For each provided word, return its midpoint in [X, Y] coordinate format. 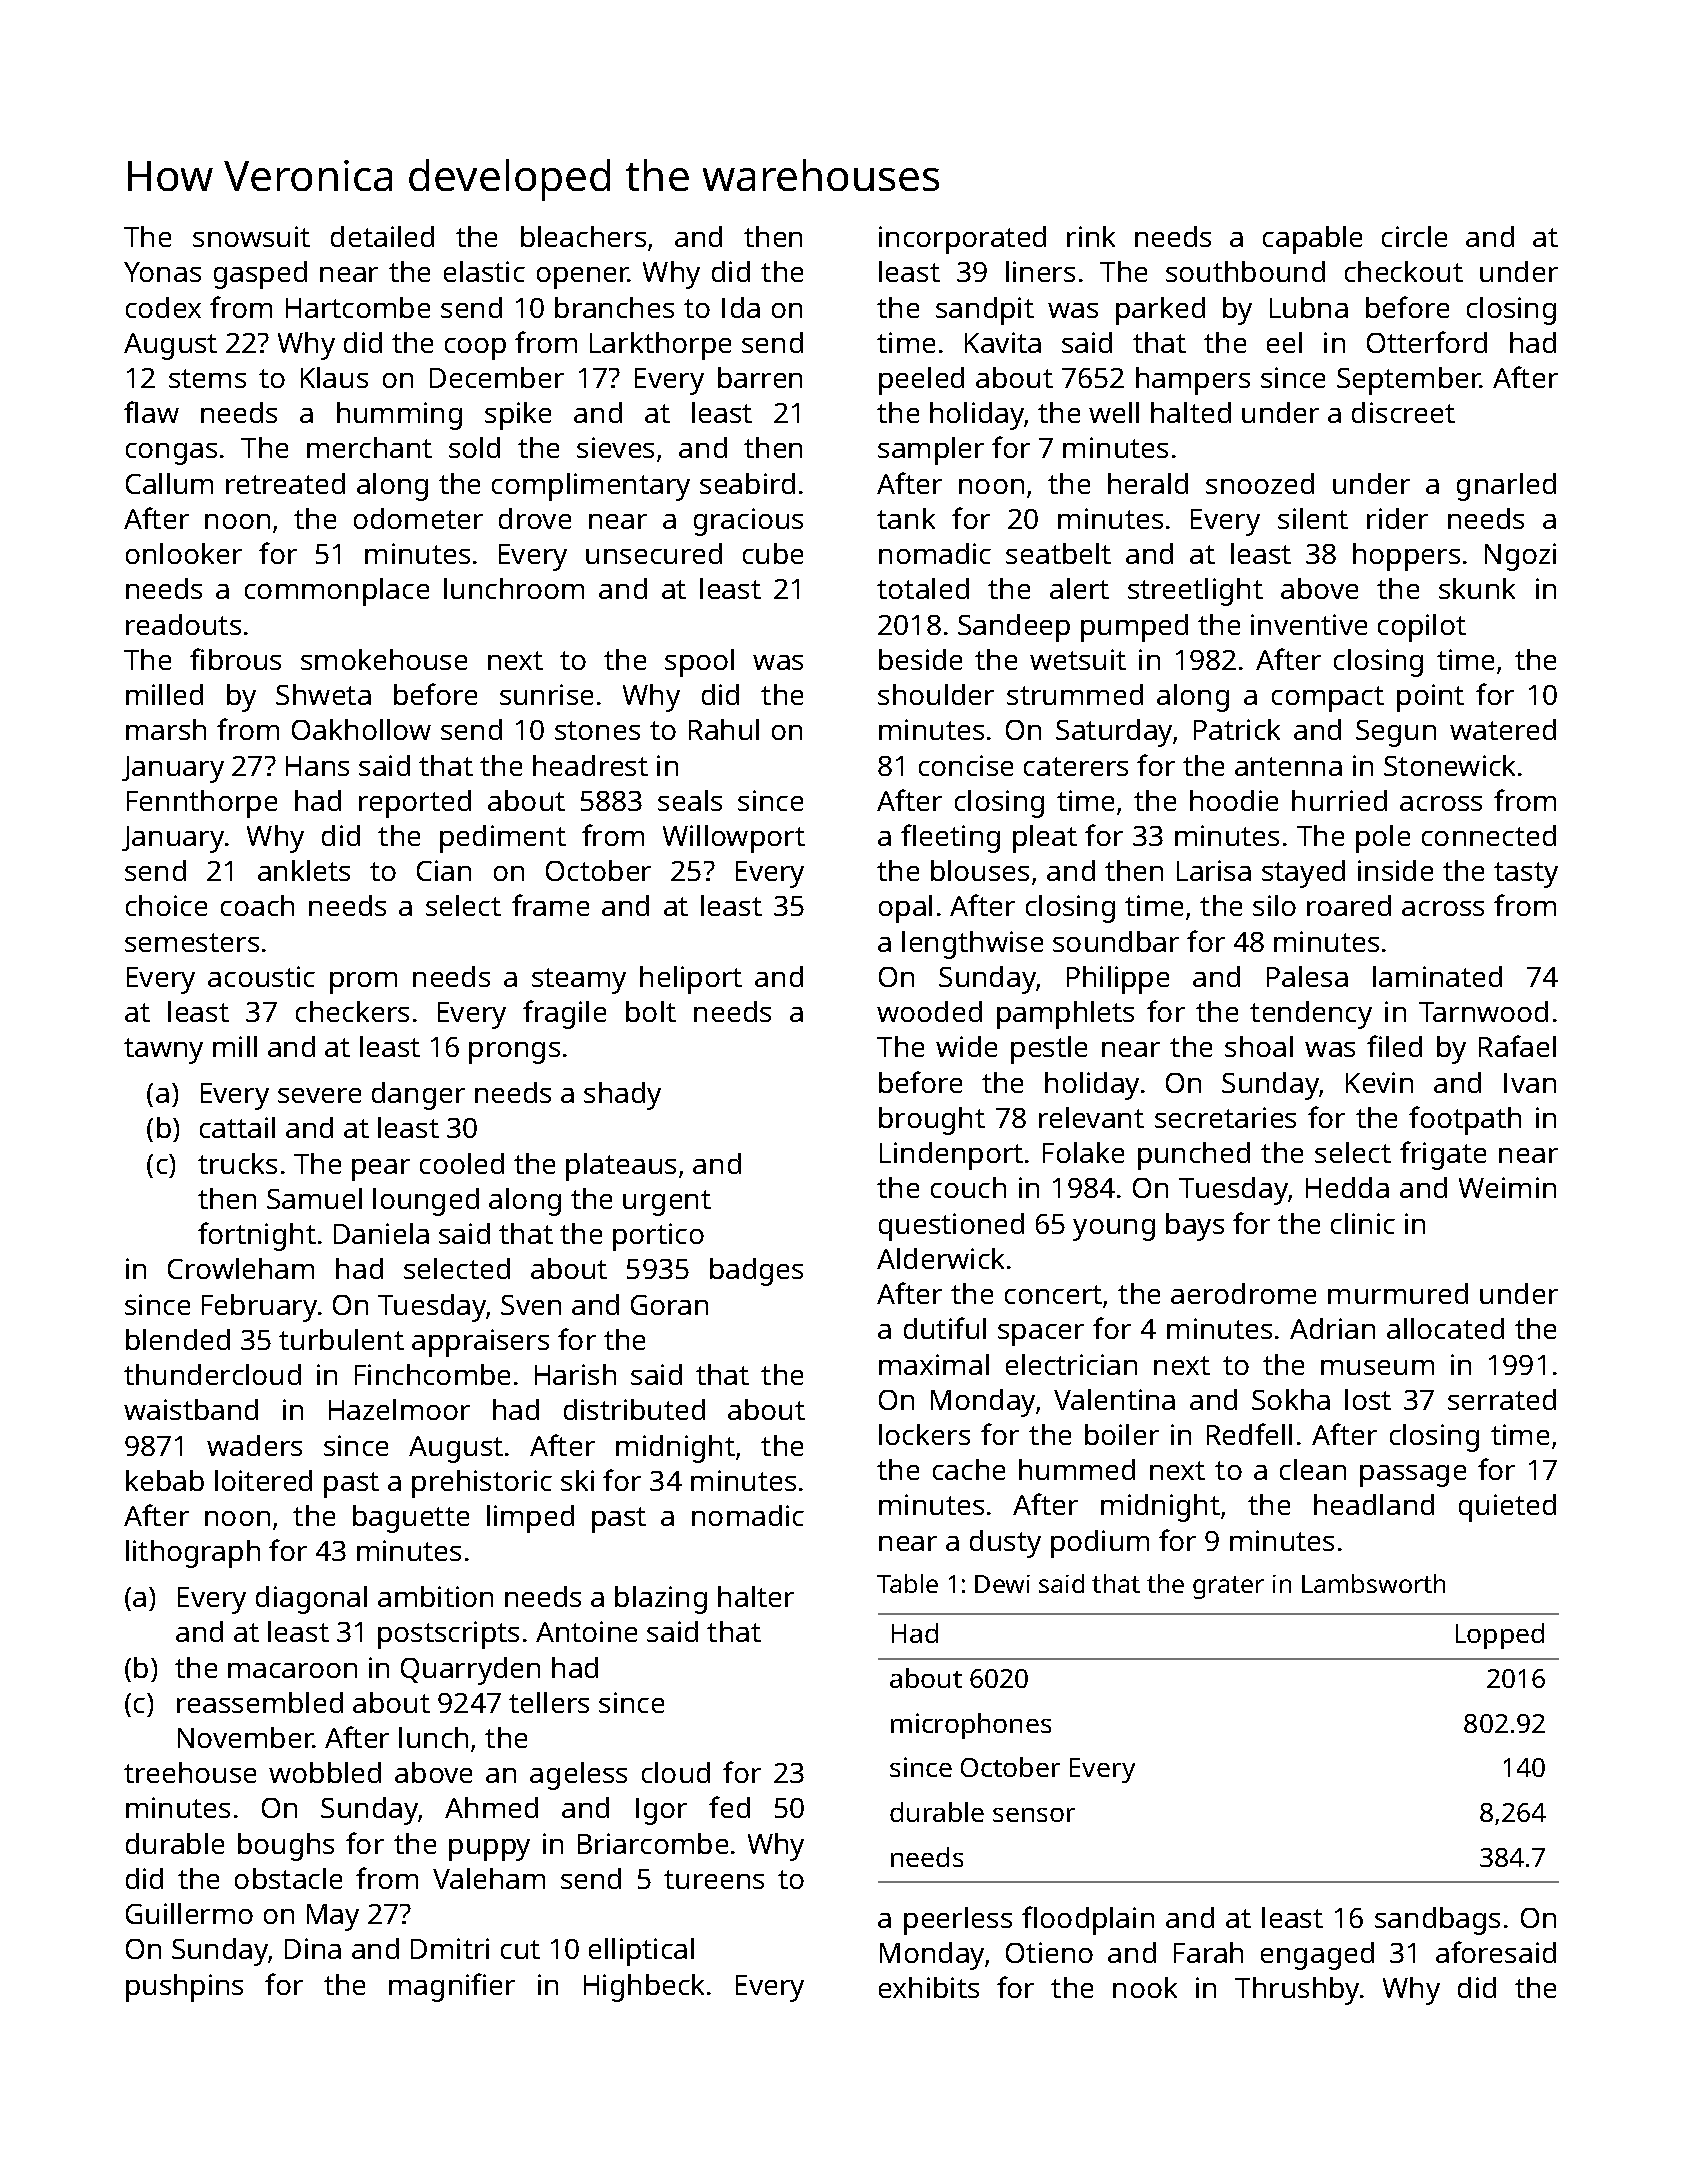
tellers [549, 1702]
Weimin [1507, 1187]
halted [1191, 412]
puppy [489, 1850]
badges [756, 1272]
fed [729, 1807]
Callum [169, 483]
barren [760, 377]
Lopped [1500, 1636]
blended [178, 1339]
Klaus [334, 377]
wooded [929, 1011]
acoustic [261, 976]
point [1430, 698]
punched [1194, 1156]
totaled [923, 588]
